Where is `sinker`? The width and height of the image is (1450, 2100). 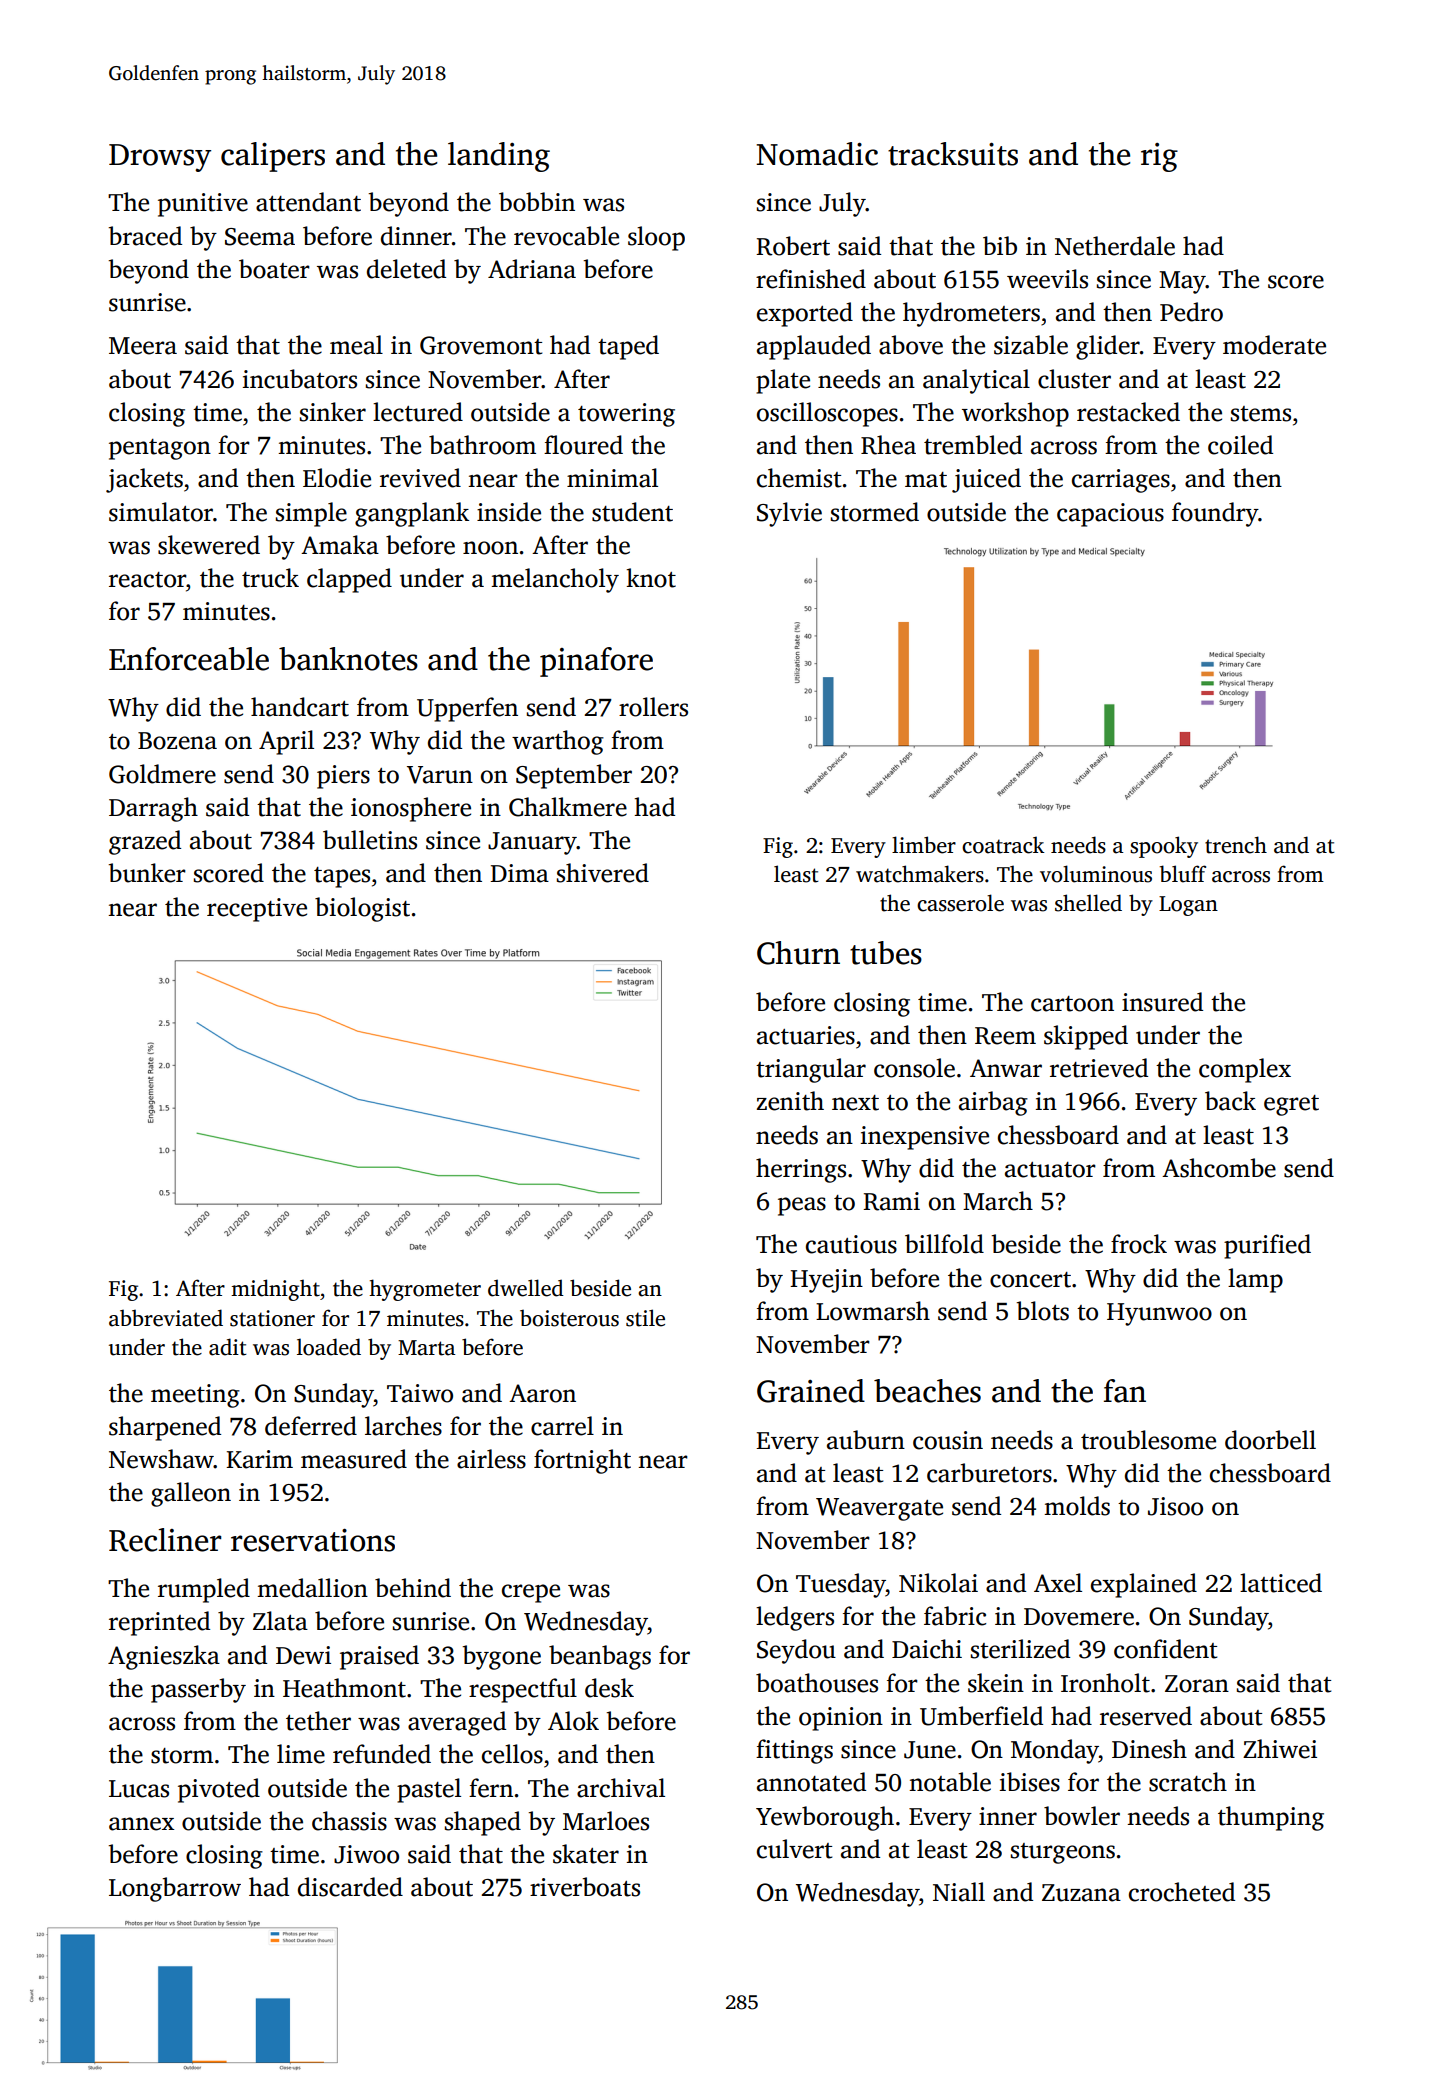 sinker is located at coordinates (333, 412).
